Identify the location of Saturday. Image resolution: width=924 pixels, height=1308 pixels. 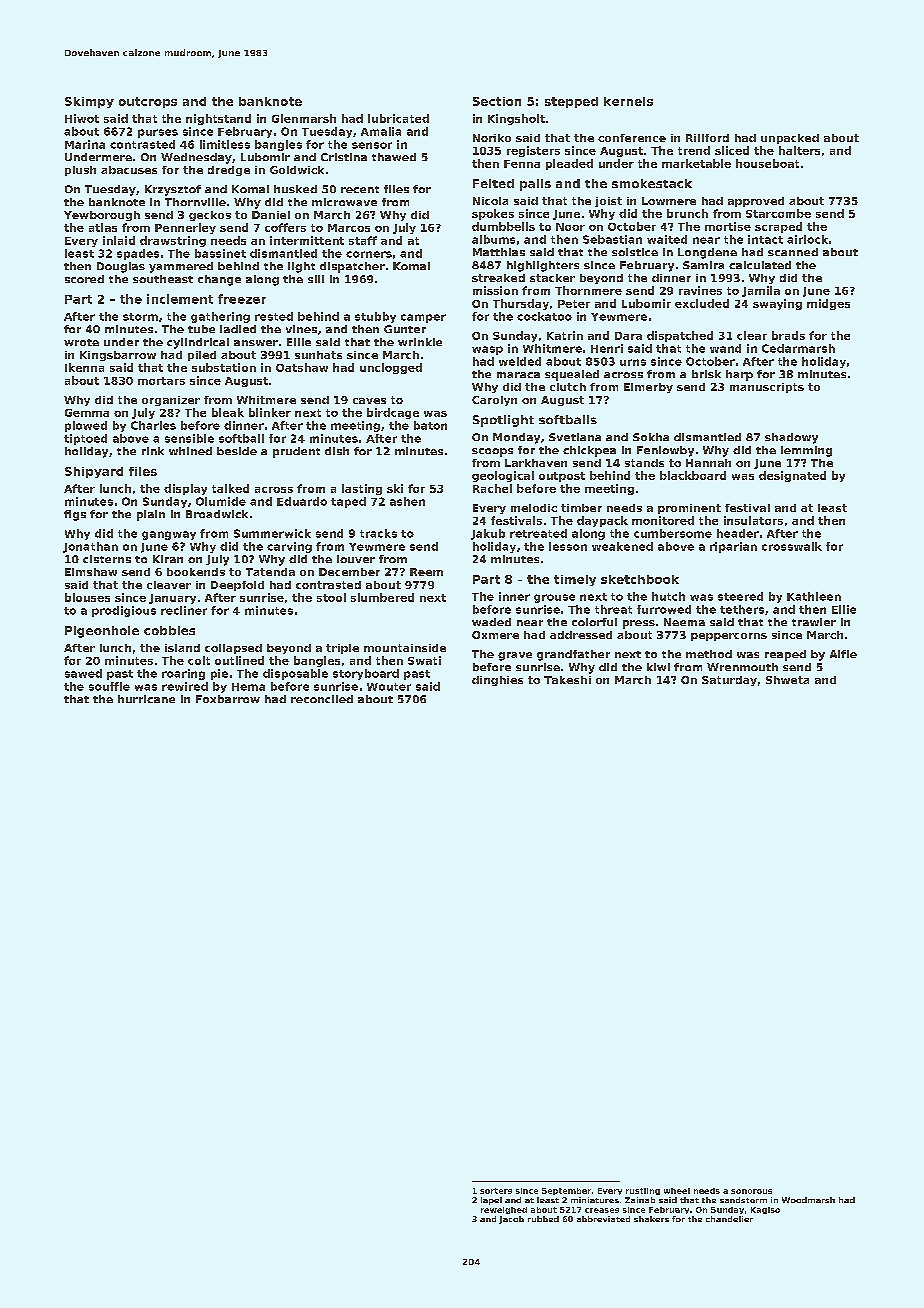
(729, 681).
